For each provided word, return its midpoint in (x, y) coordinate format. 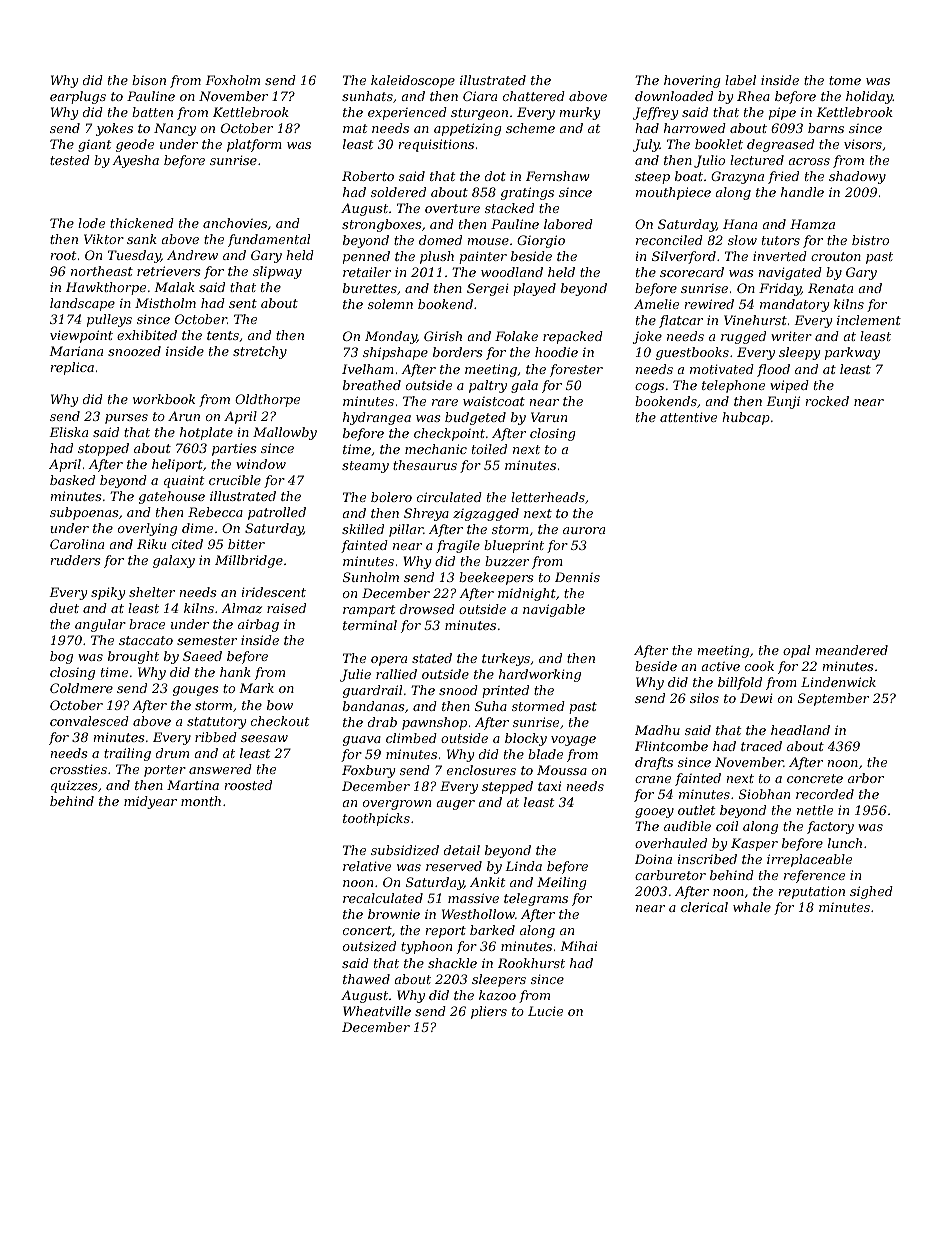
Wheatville (377, 1011)
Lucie (545, 1011)
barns (826, 128)
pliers (489, 1012)
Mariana (76, 351)
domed (440, 240)
